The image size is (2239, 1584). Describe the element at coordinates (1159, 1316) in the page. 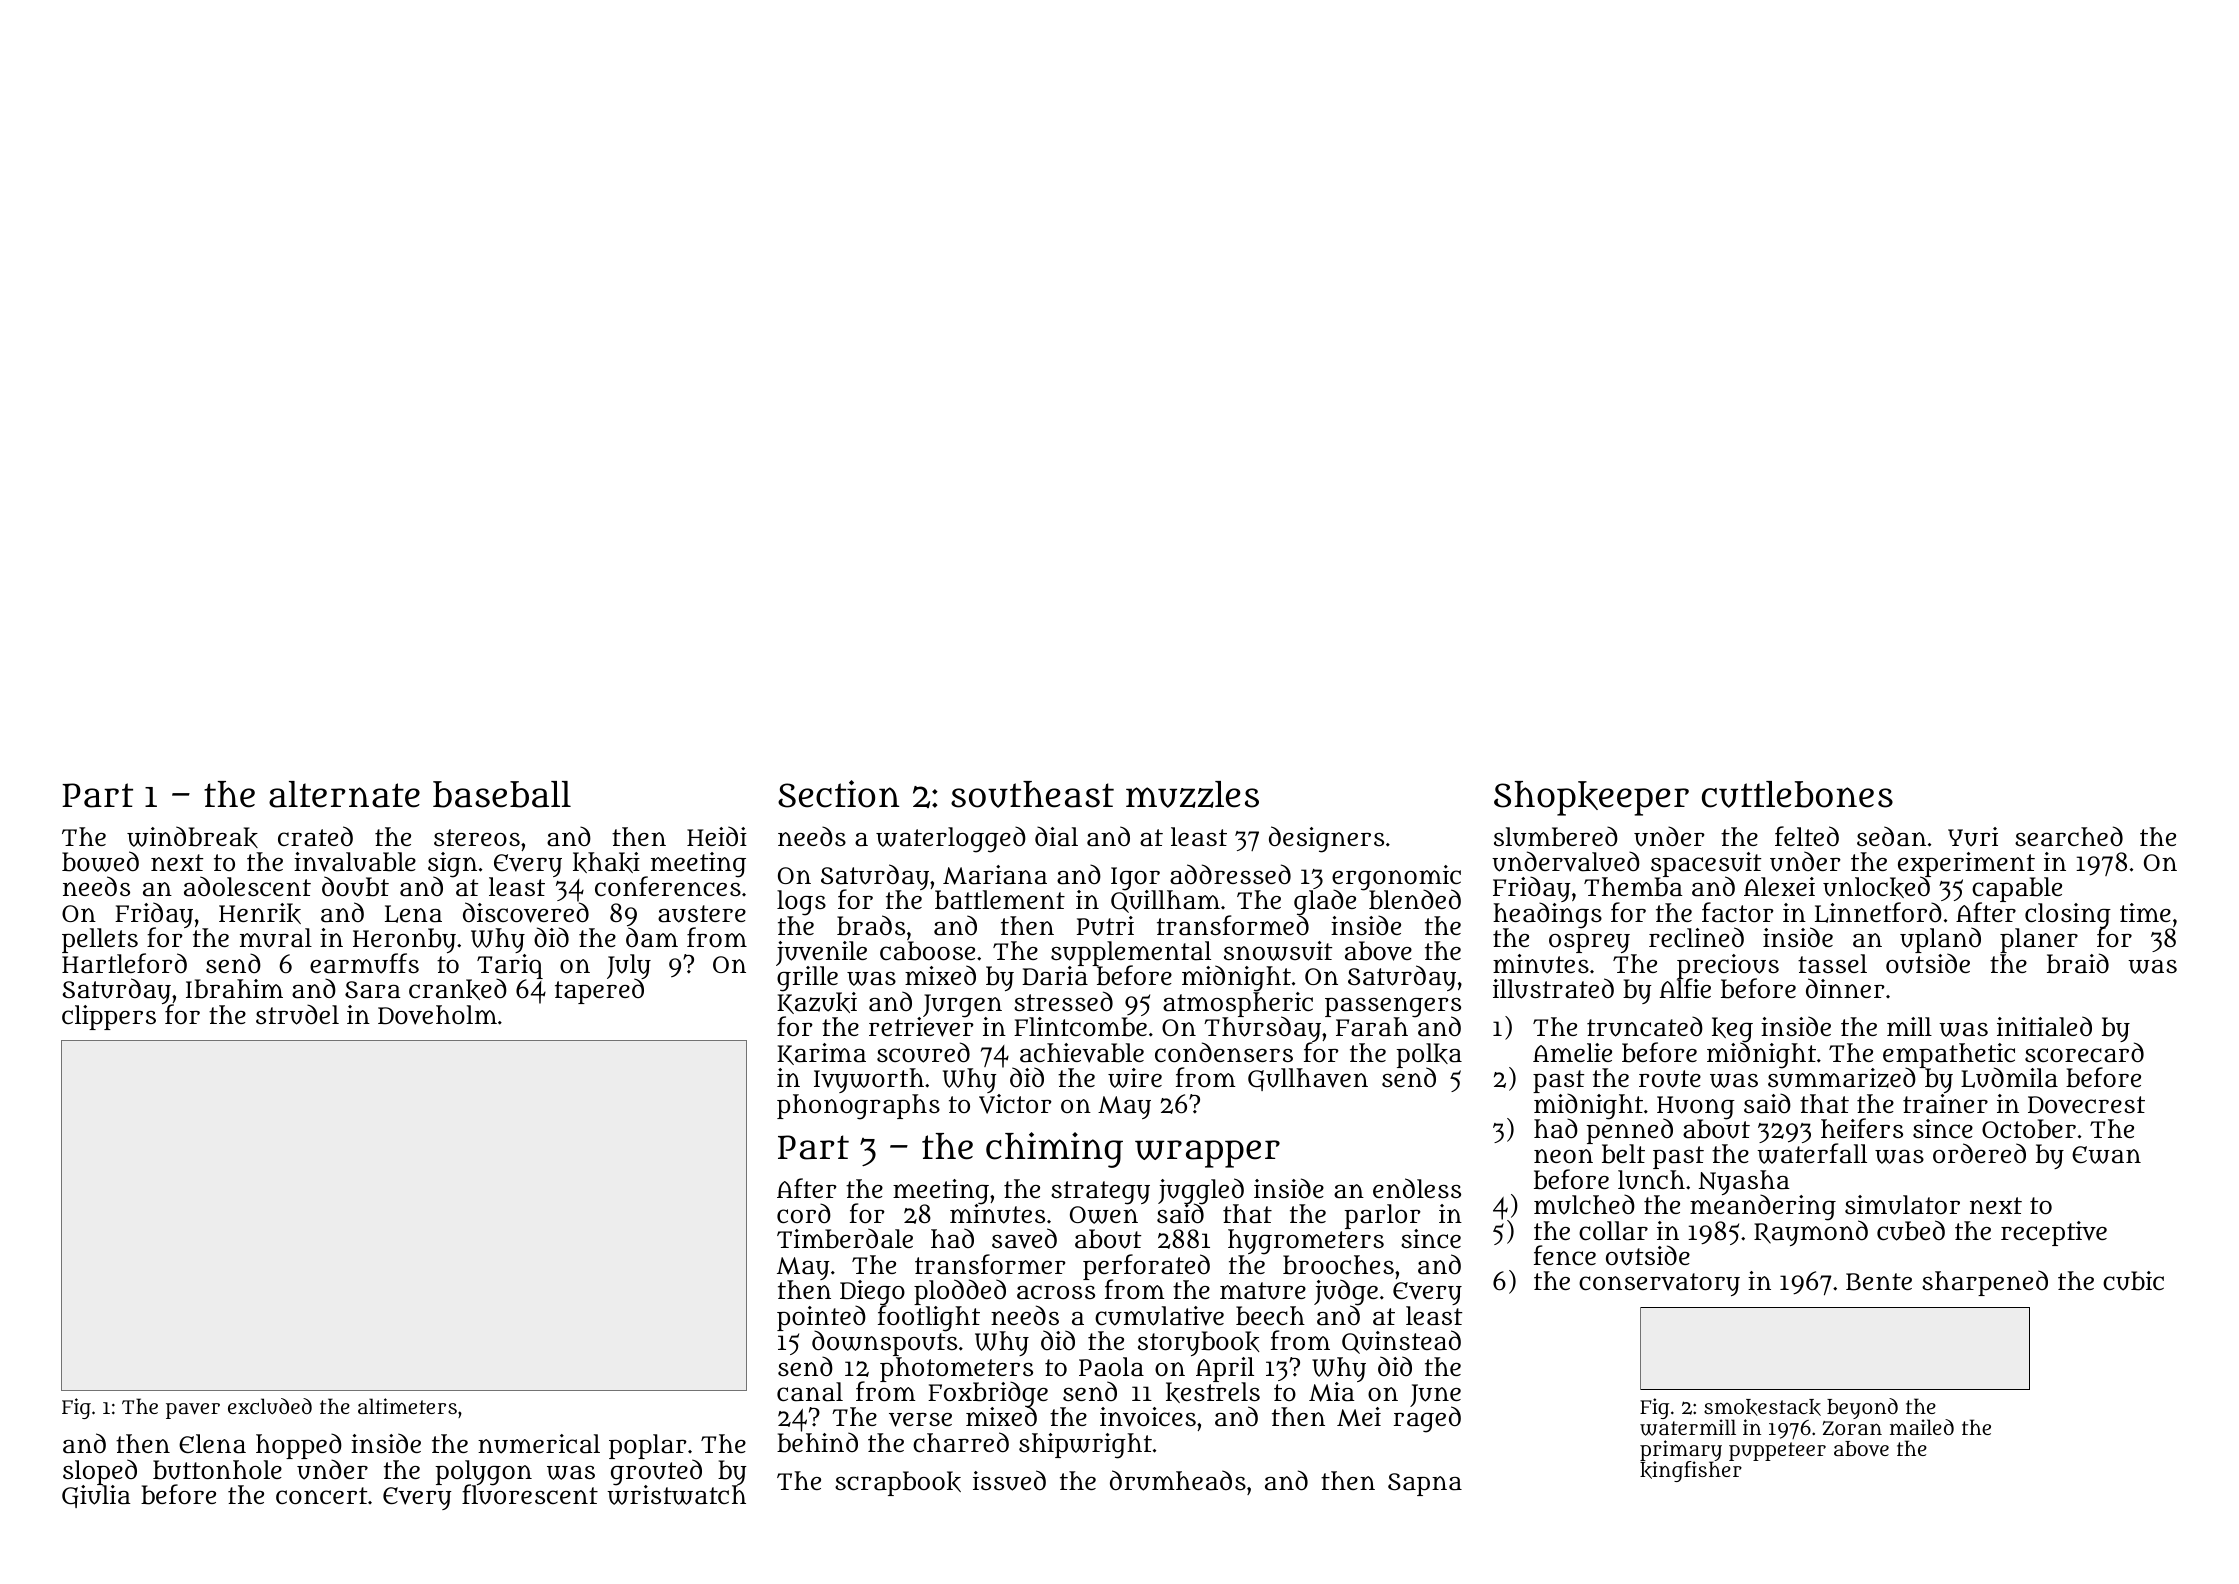

I see `cumulative` at that location.
